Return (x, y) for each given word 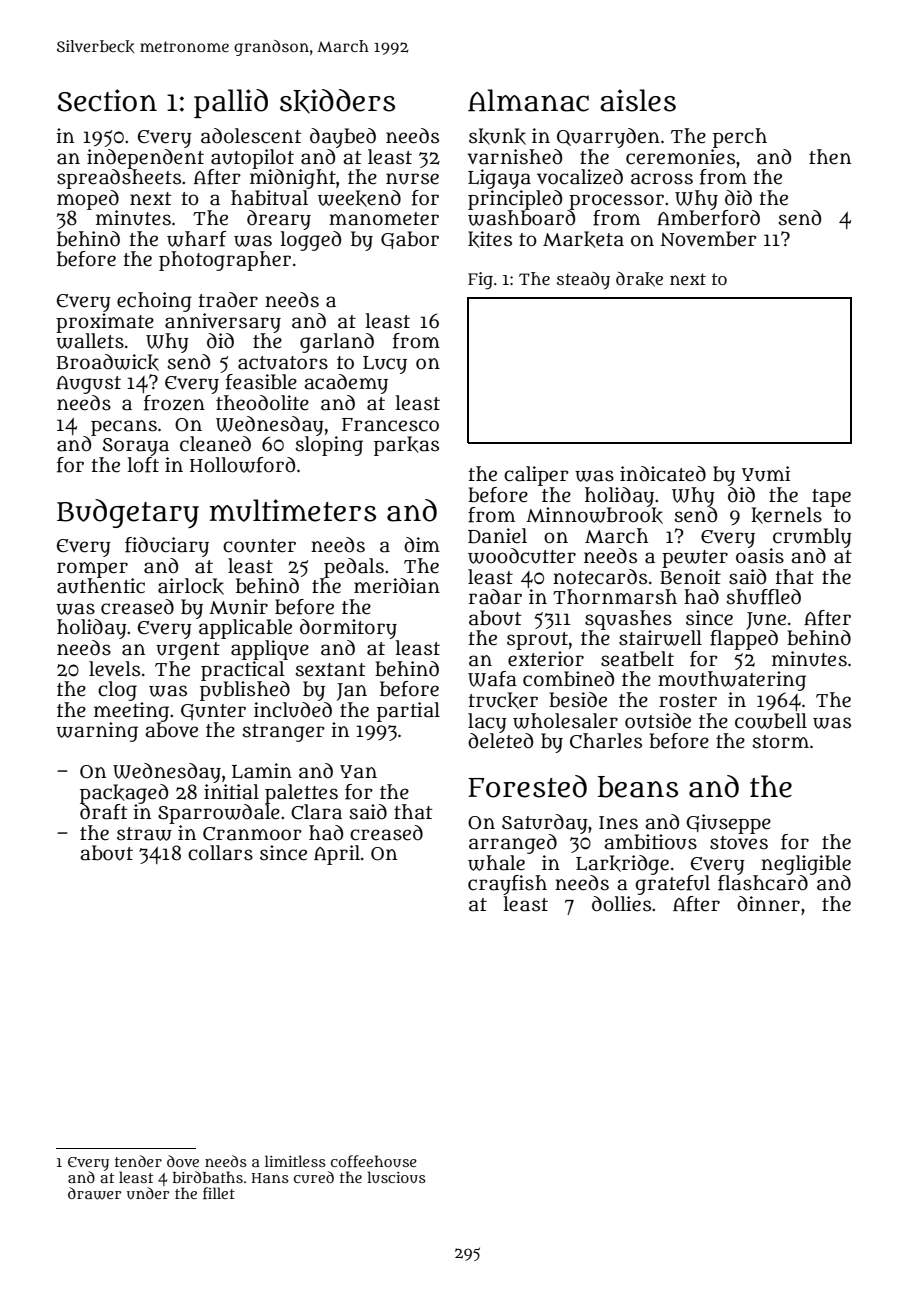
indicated (663, 474)
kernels (786, 515)
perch (740, 138)
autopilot (252, 158)
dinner (768, 904)
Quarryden (608, 138)
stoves (739, 843)
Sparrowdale (219, 814)
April (337, 855)
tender (138, 1161)
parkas (406, 446)
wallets (90, 341)
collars (220, 853)
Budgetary (128, 514)
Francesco (390, 425)
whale (496, 863)
